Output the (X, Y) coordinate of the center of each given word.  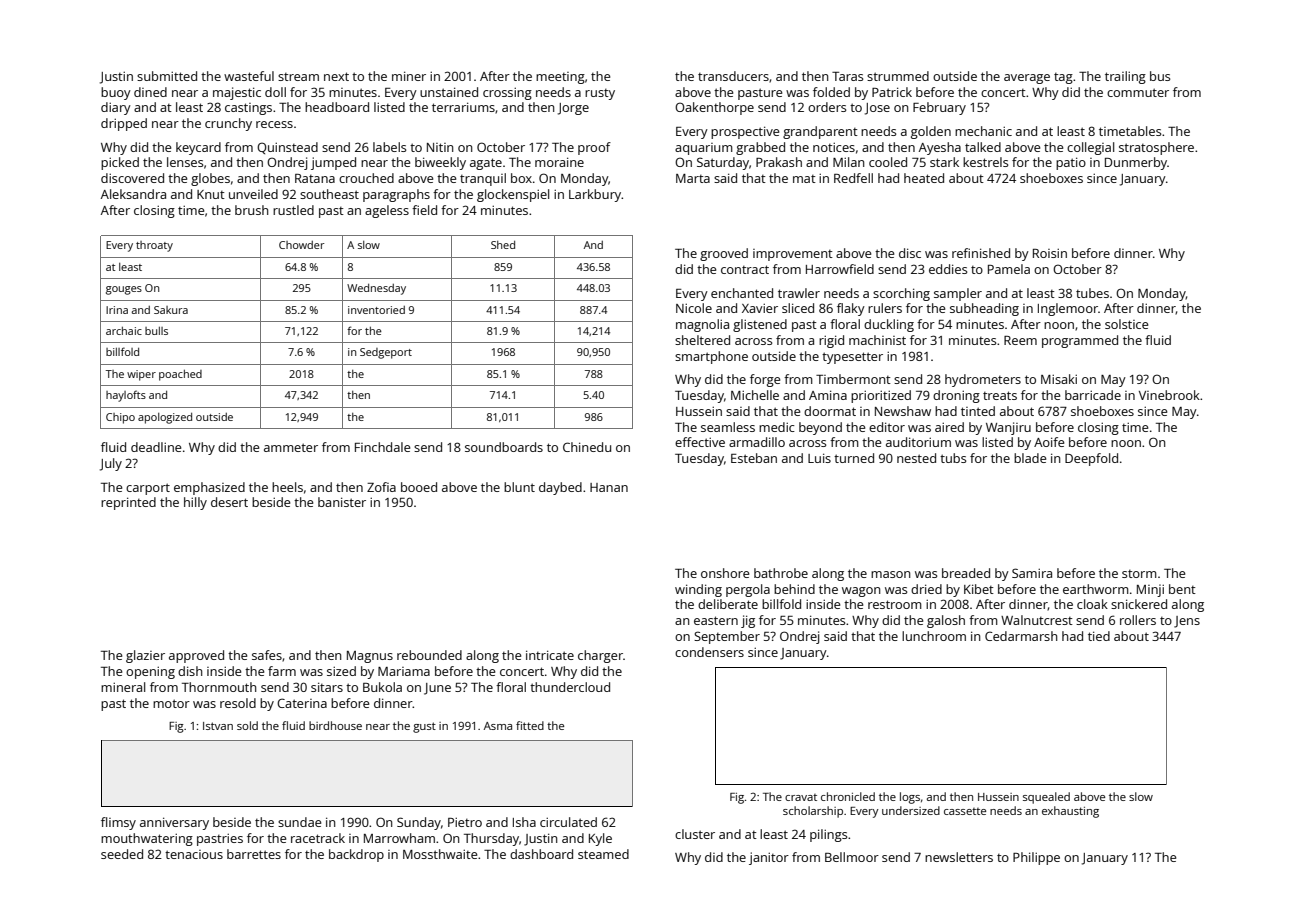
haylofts (126, 396)
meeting (560, 78)
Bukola (382, 687)
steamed (603, 854)
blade (1030, 458)
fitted (530, 725)
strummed (898, 76)
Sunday (419, 823)
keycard (198, 148)
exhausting (1070, 812)
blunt (519, 487)
